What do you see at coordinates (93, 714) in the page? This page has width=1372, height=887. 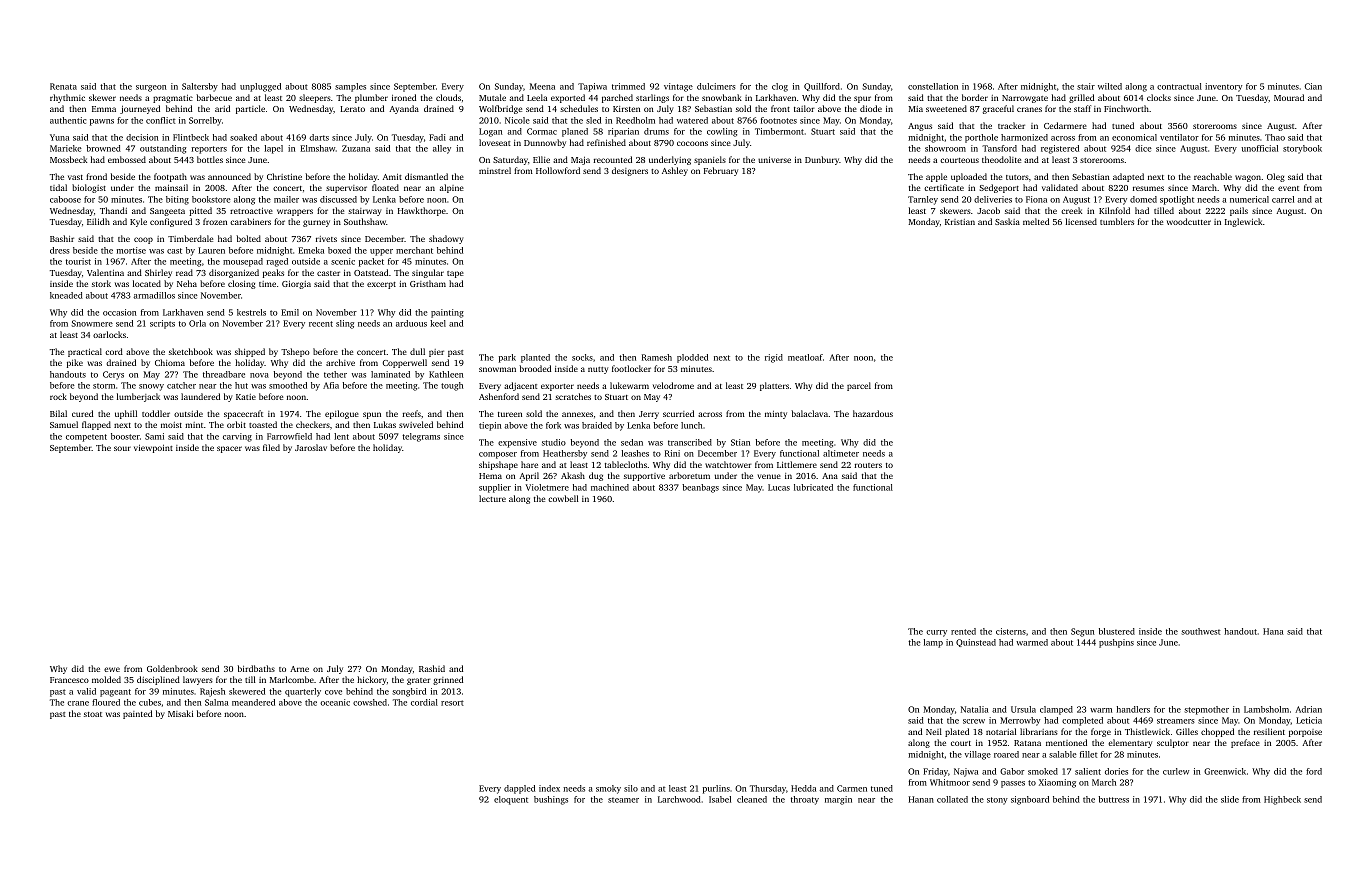 I see `stoat` at bounding box center [93, 714].
